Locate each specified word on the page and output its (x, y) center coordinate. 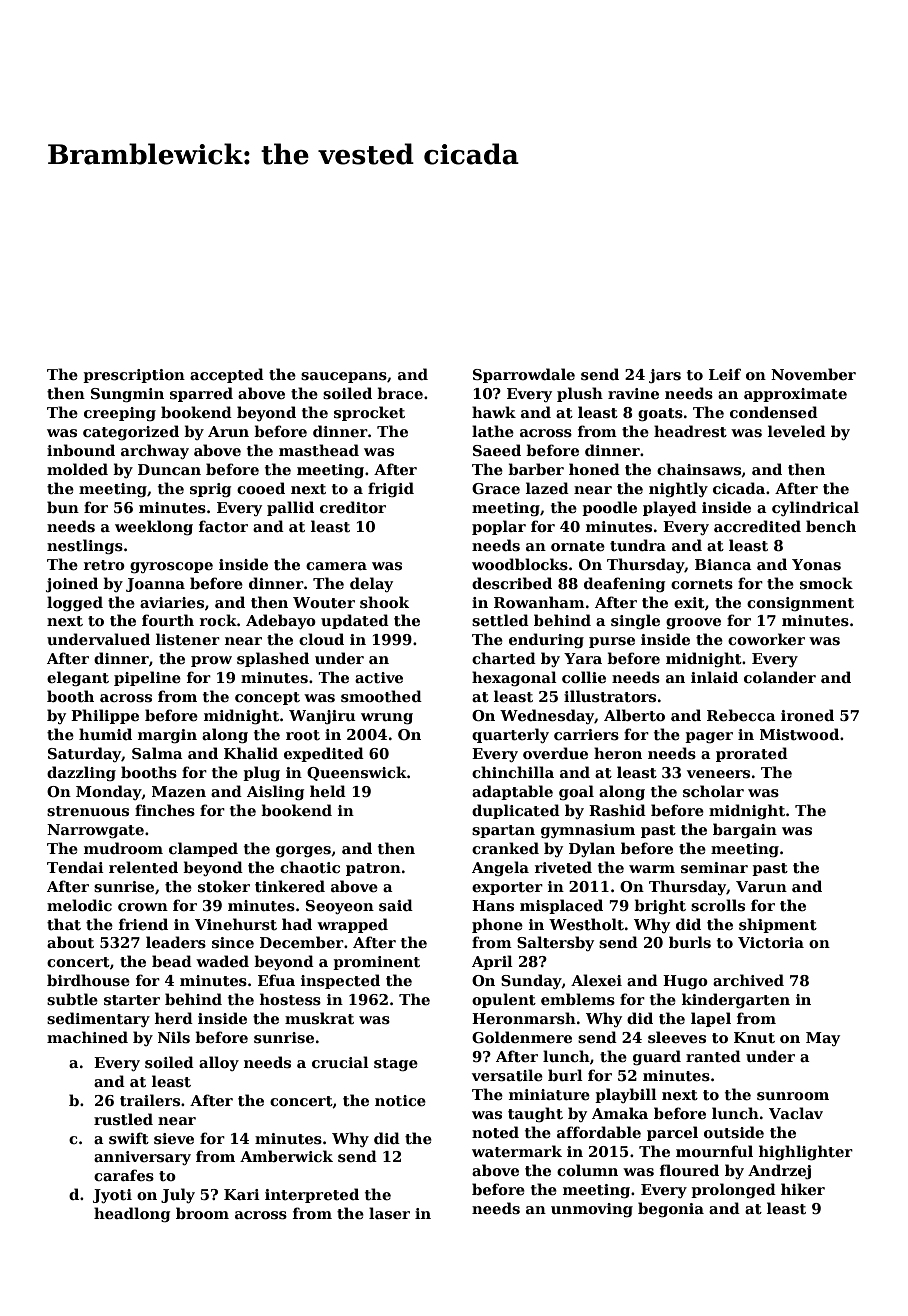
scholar (713, 791)
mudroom (123, 848)
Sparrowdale (524, 375)
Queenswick (357, 773)
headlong (132, 1214)
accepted (227, 375)
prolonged (733, 1190)
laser (389, 1213)
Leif (725, 374)
